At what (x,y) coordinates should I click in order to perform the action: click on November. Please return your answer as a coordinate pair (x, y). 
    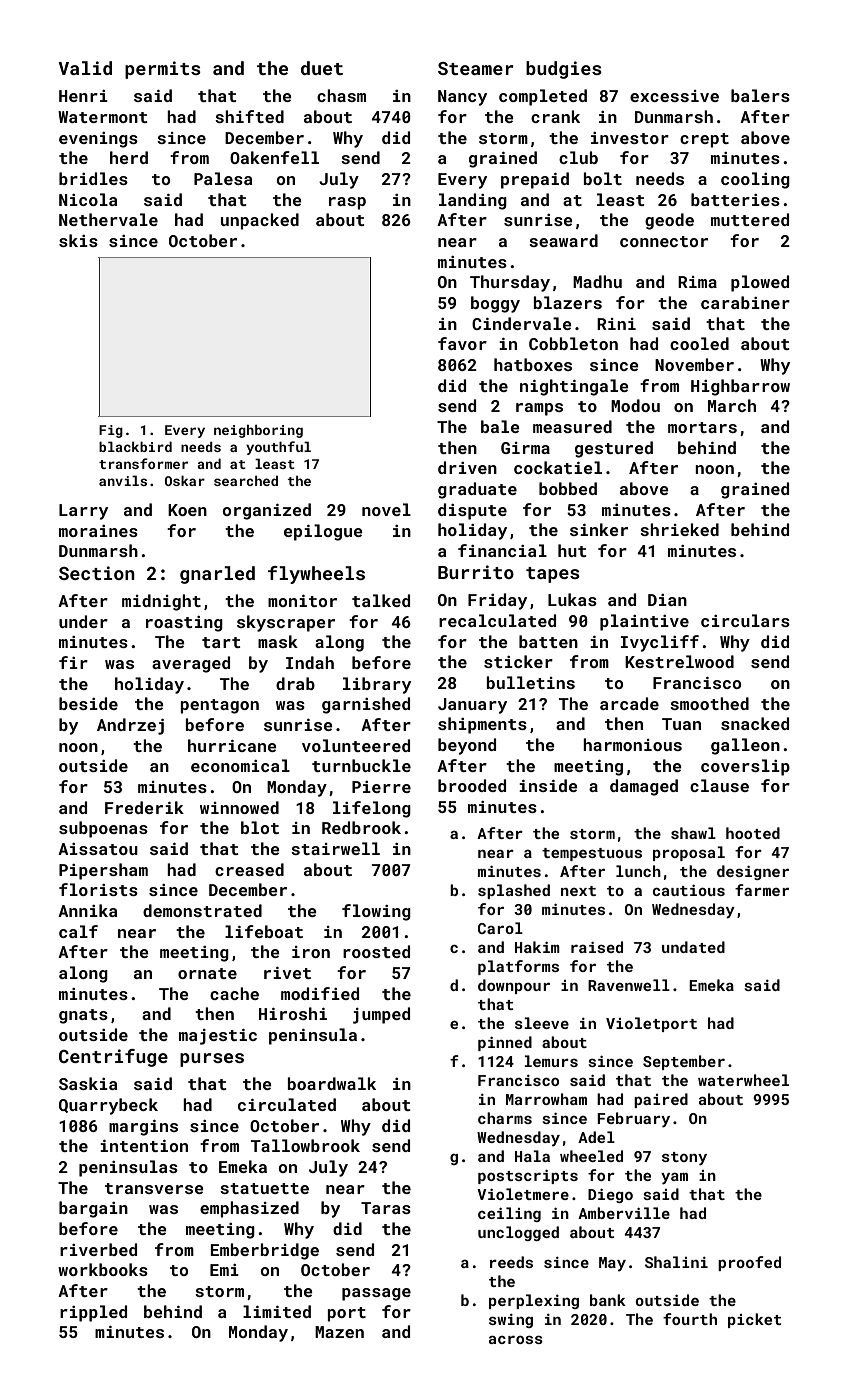
    Looking at the image, I should click on (694, 364).
